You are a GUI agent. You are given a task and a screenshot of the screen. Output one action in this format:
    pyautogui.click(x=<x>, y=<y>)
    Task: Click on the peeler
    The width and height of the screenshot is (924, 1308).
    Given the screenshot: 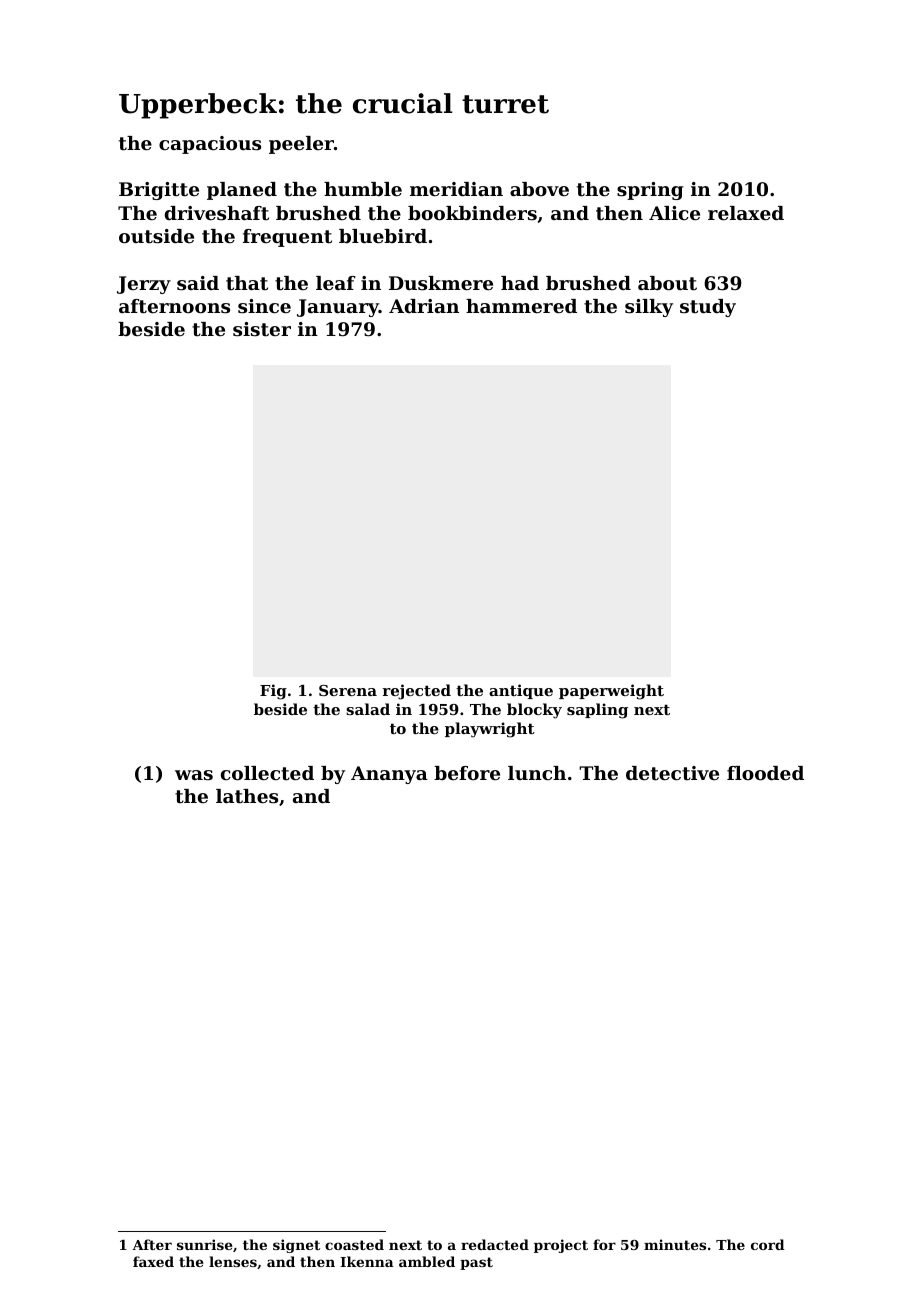 What is the action you would take?
    pyautogui.click(x=301, y=145)
